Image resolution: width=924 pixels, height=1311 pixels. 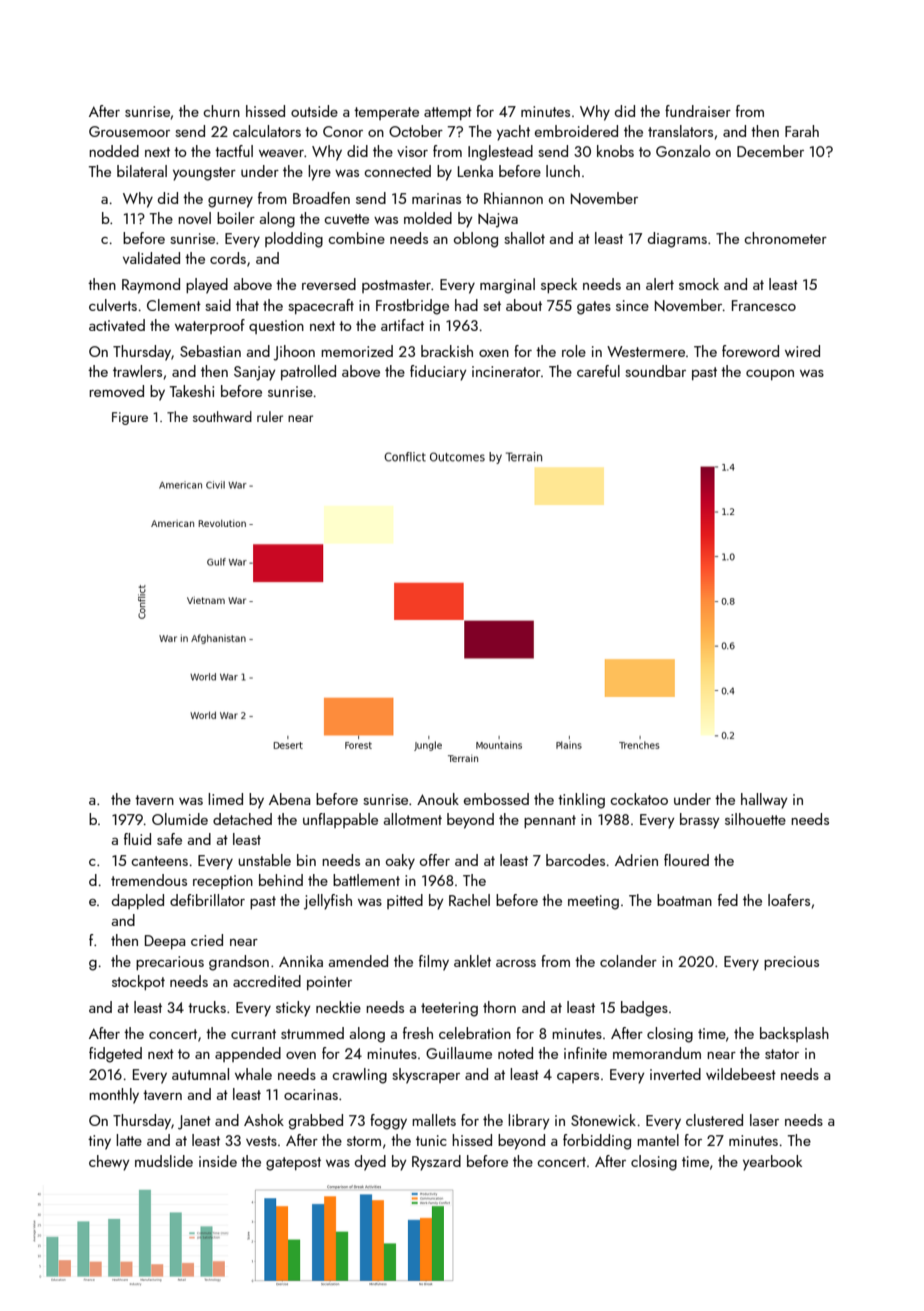 I want to click on fiduciary, so click(x=438, y=373).
